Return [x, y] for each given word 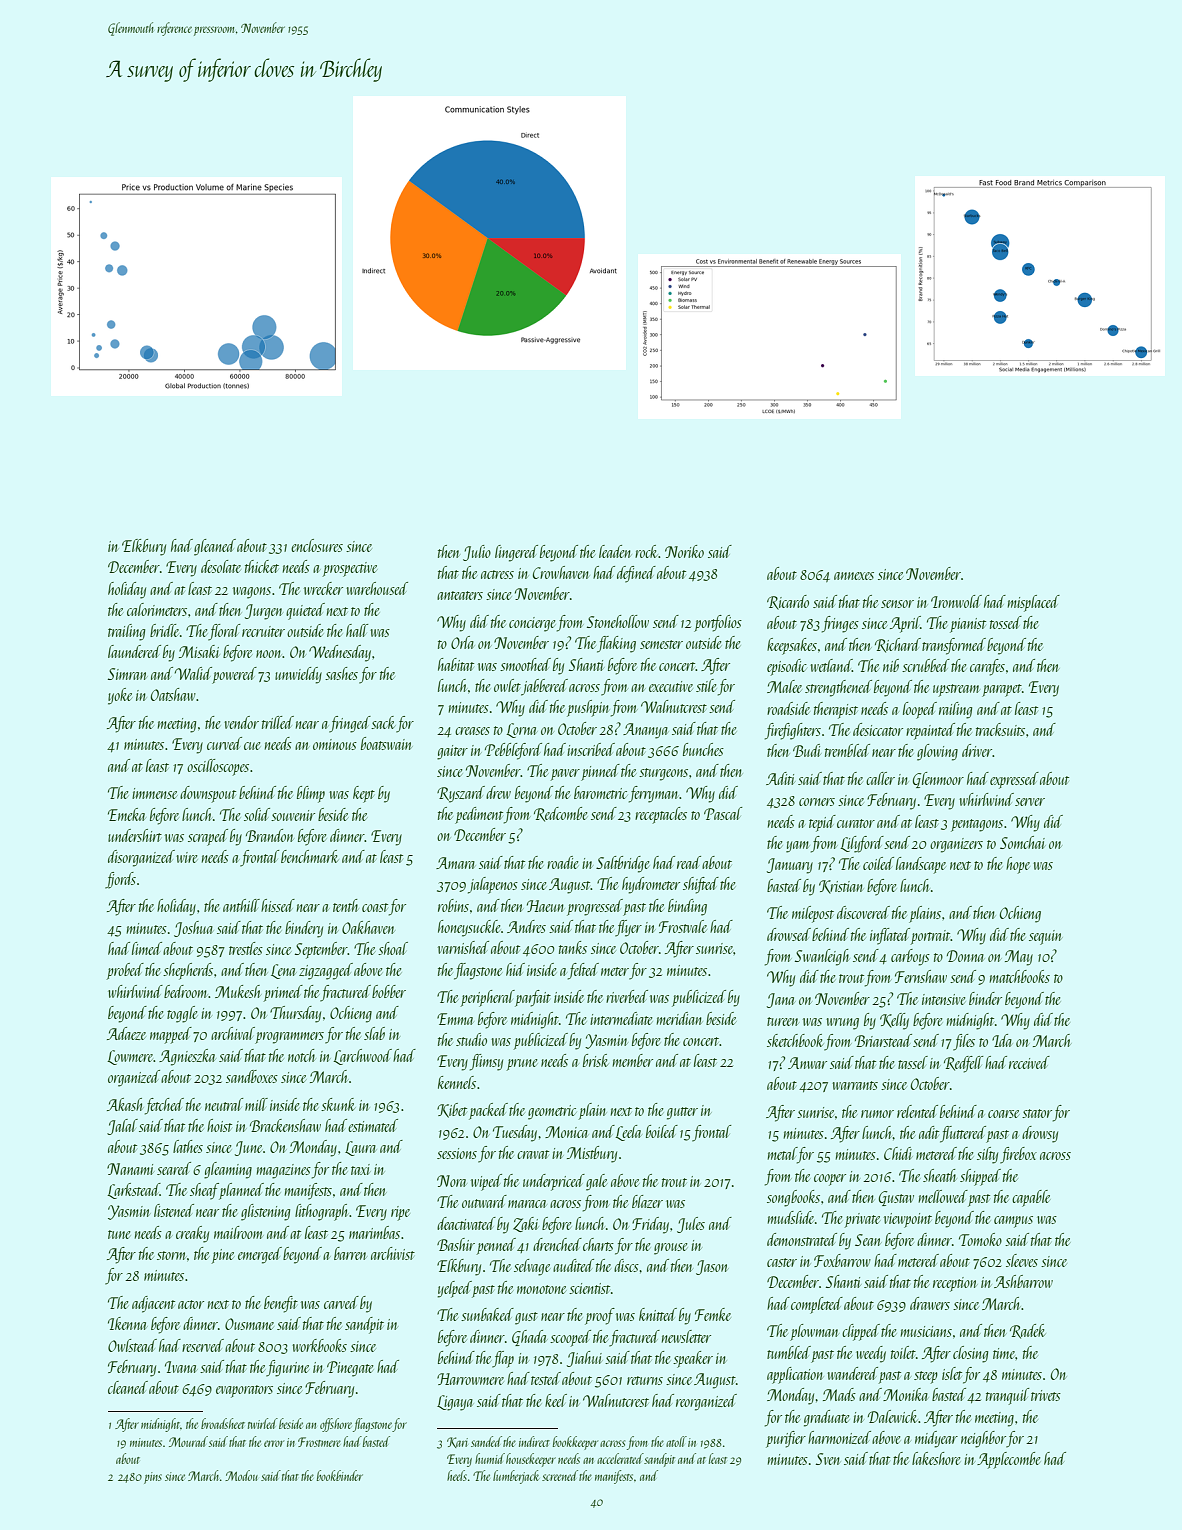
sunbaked [487, 1314]
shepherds [188, 971]
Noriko [684, 551]
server [1030, 802]
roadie [562, 862]
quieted [305, 611]
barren [350, 1253]
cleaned [128, 1387]
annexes [854, 576]
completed [817, 1305]
